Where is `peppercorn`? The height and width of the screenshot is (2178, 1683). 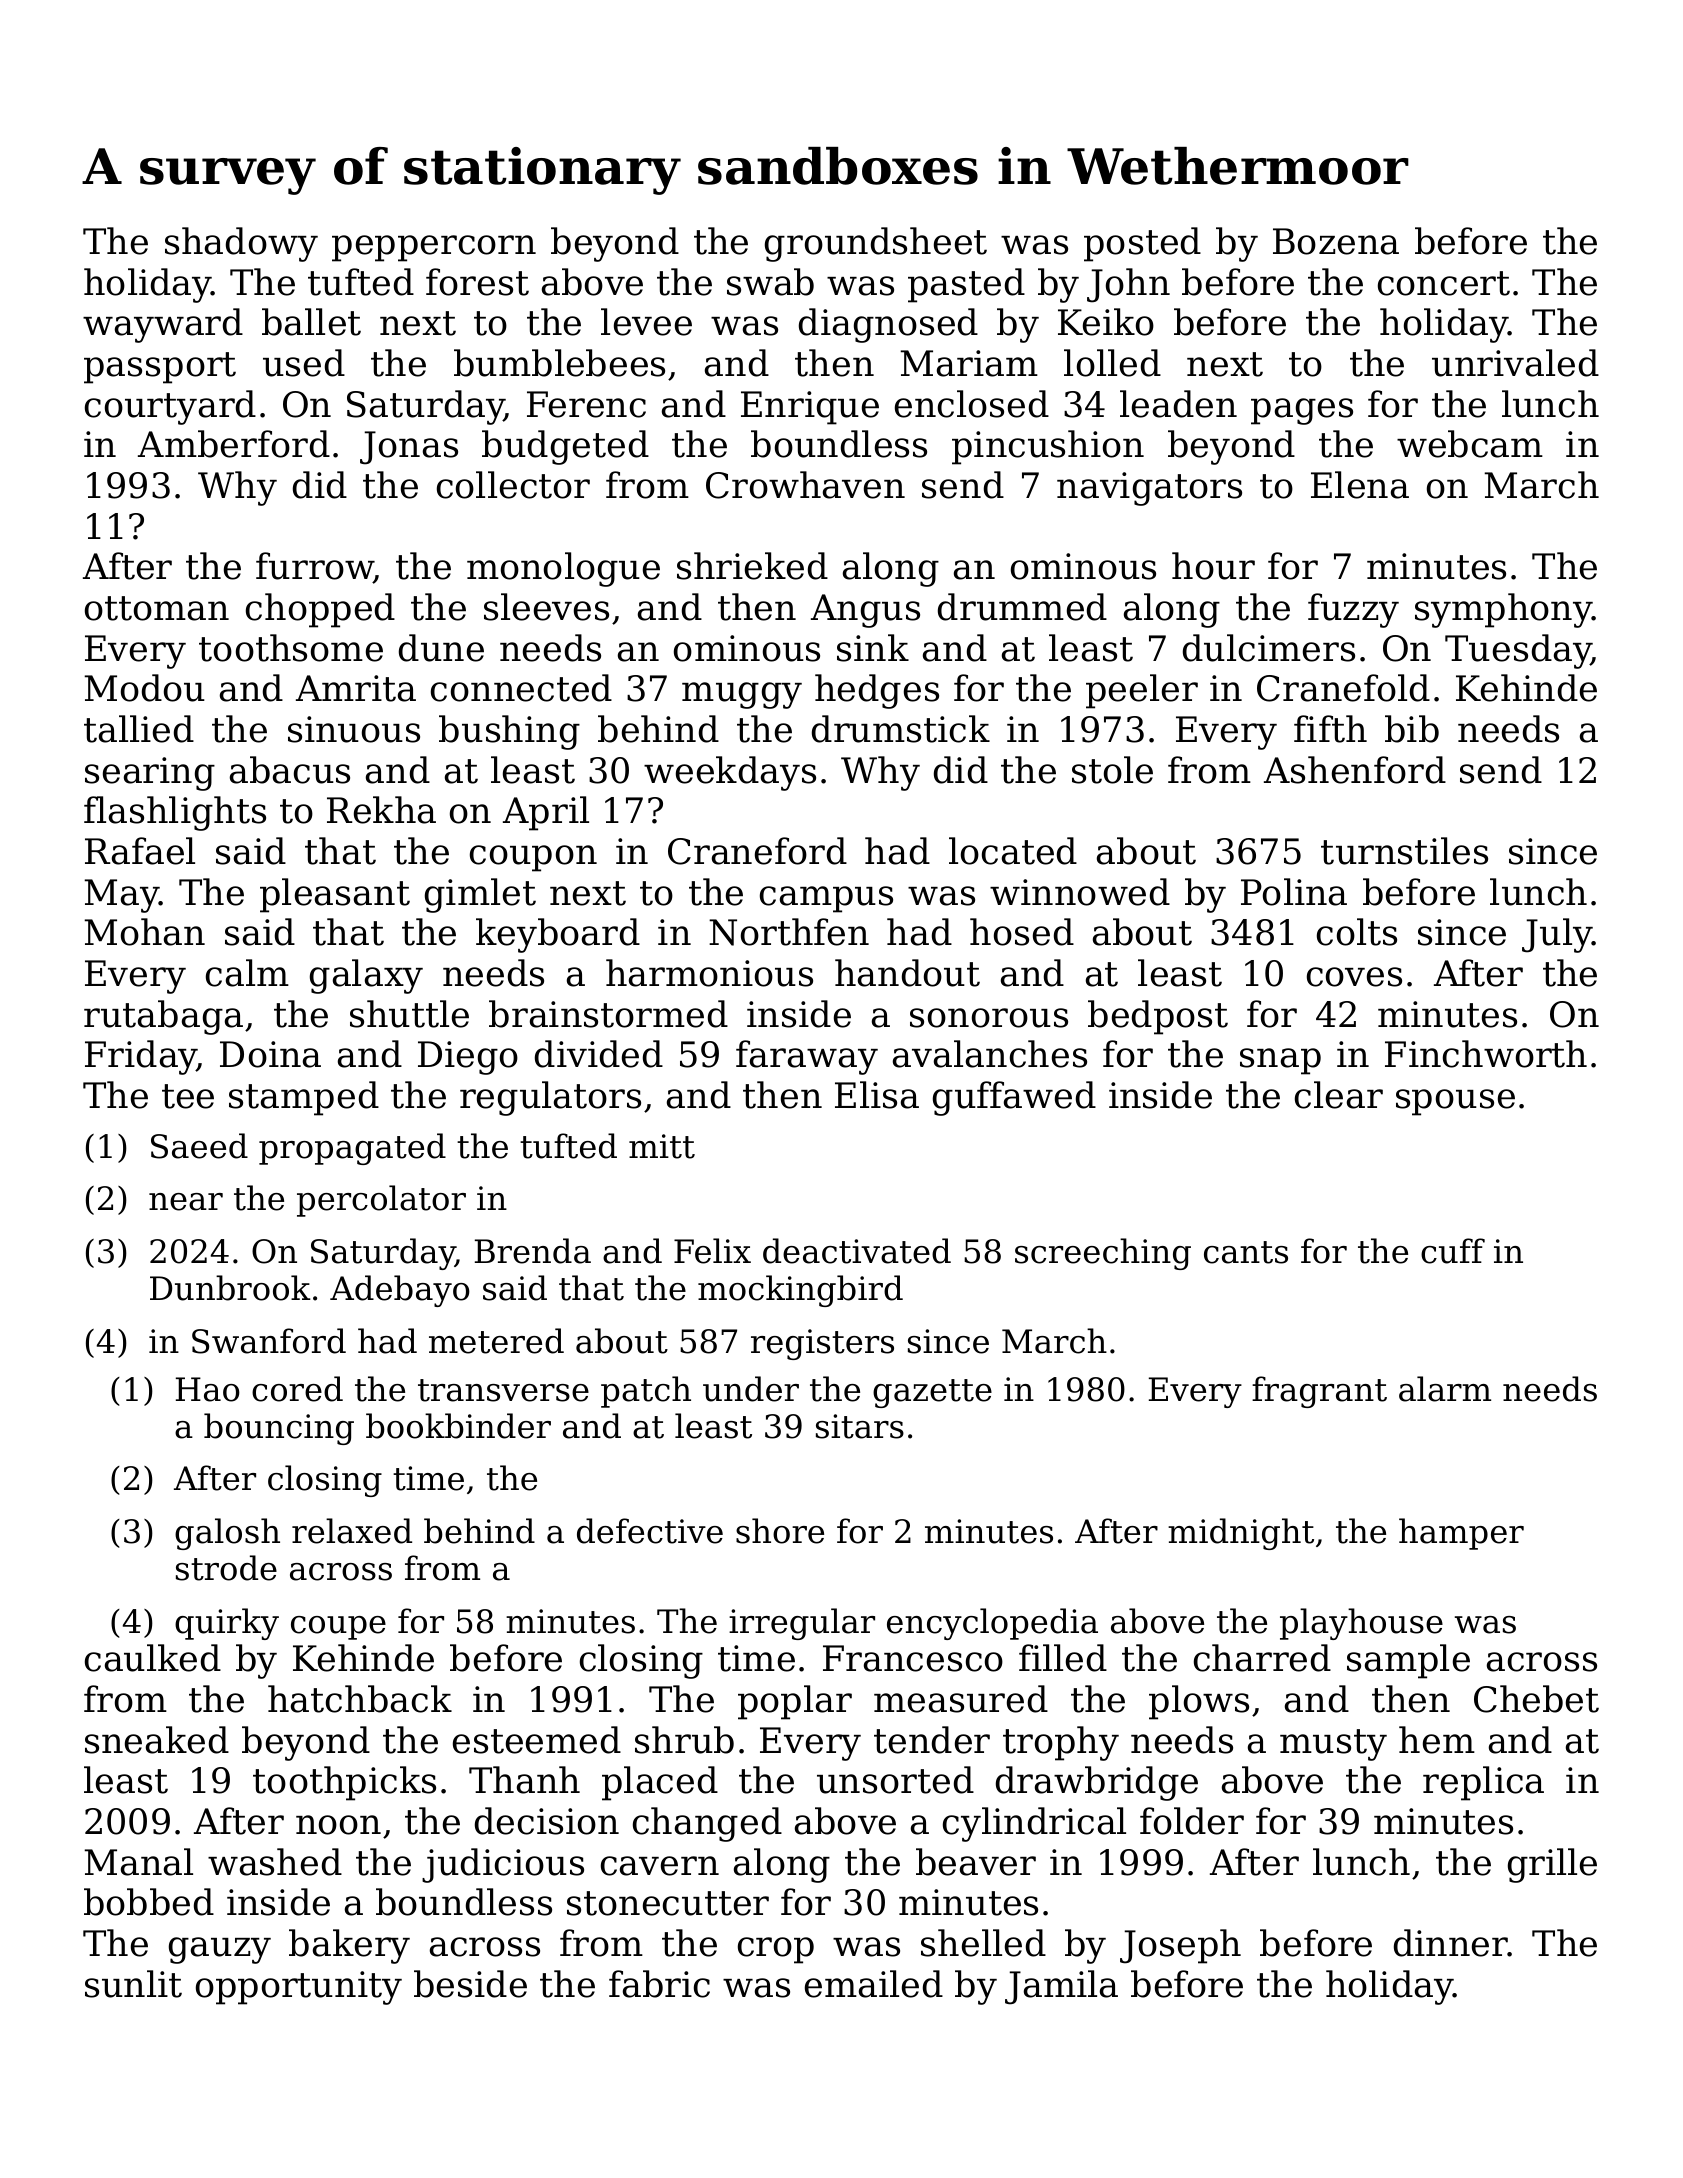
peppercorn is located at coordinates (434, 248).
